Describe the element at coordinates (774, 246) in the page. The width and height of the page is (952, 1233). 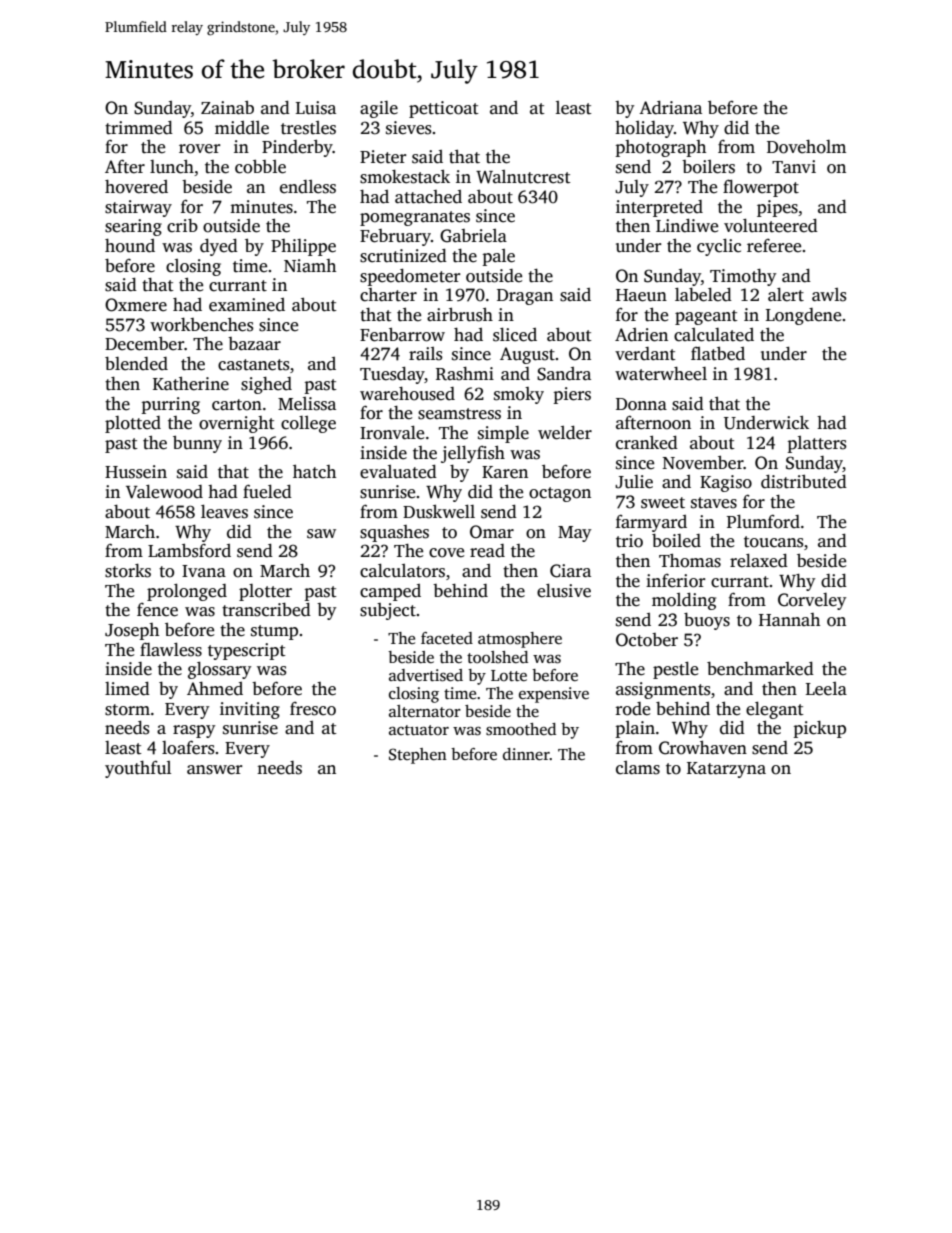
I see `referee` at that location.
